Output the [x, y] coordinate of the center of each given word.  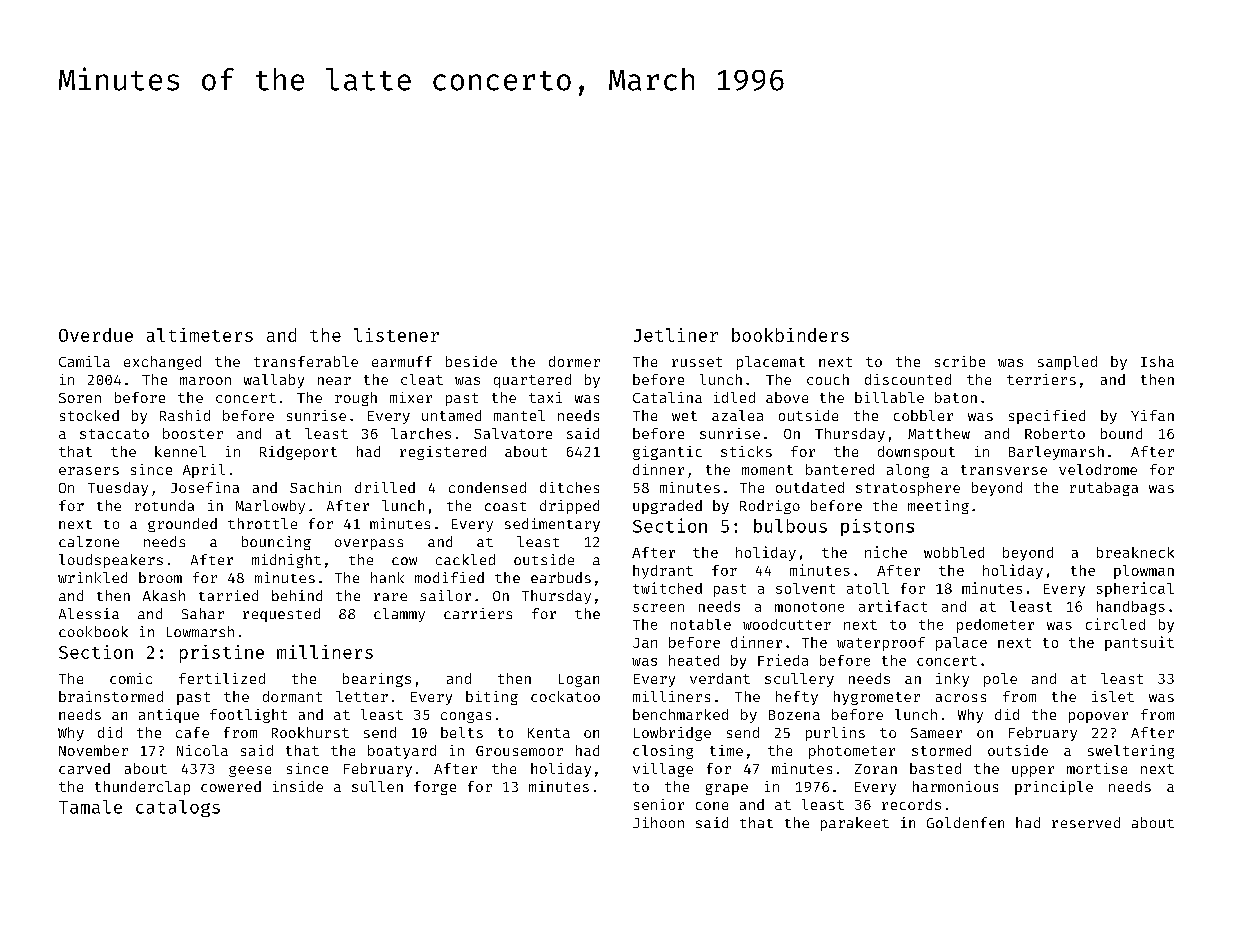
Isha [1157, 361]
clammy [399, 615]
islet [1113, 696]
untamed [451, 415]
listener [396, 335]
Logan [579, 680]
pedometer [995, 626]
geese [250, 771]
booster [193, 433]
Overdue [96, 335]
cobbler [923, 415]
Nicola [202, 750]
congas [466, 717]
